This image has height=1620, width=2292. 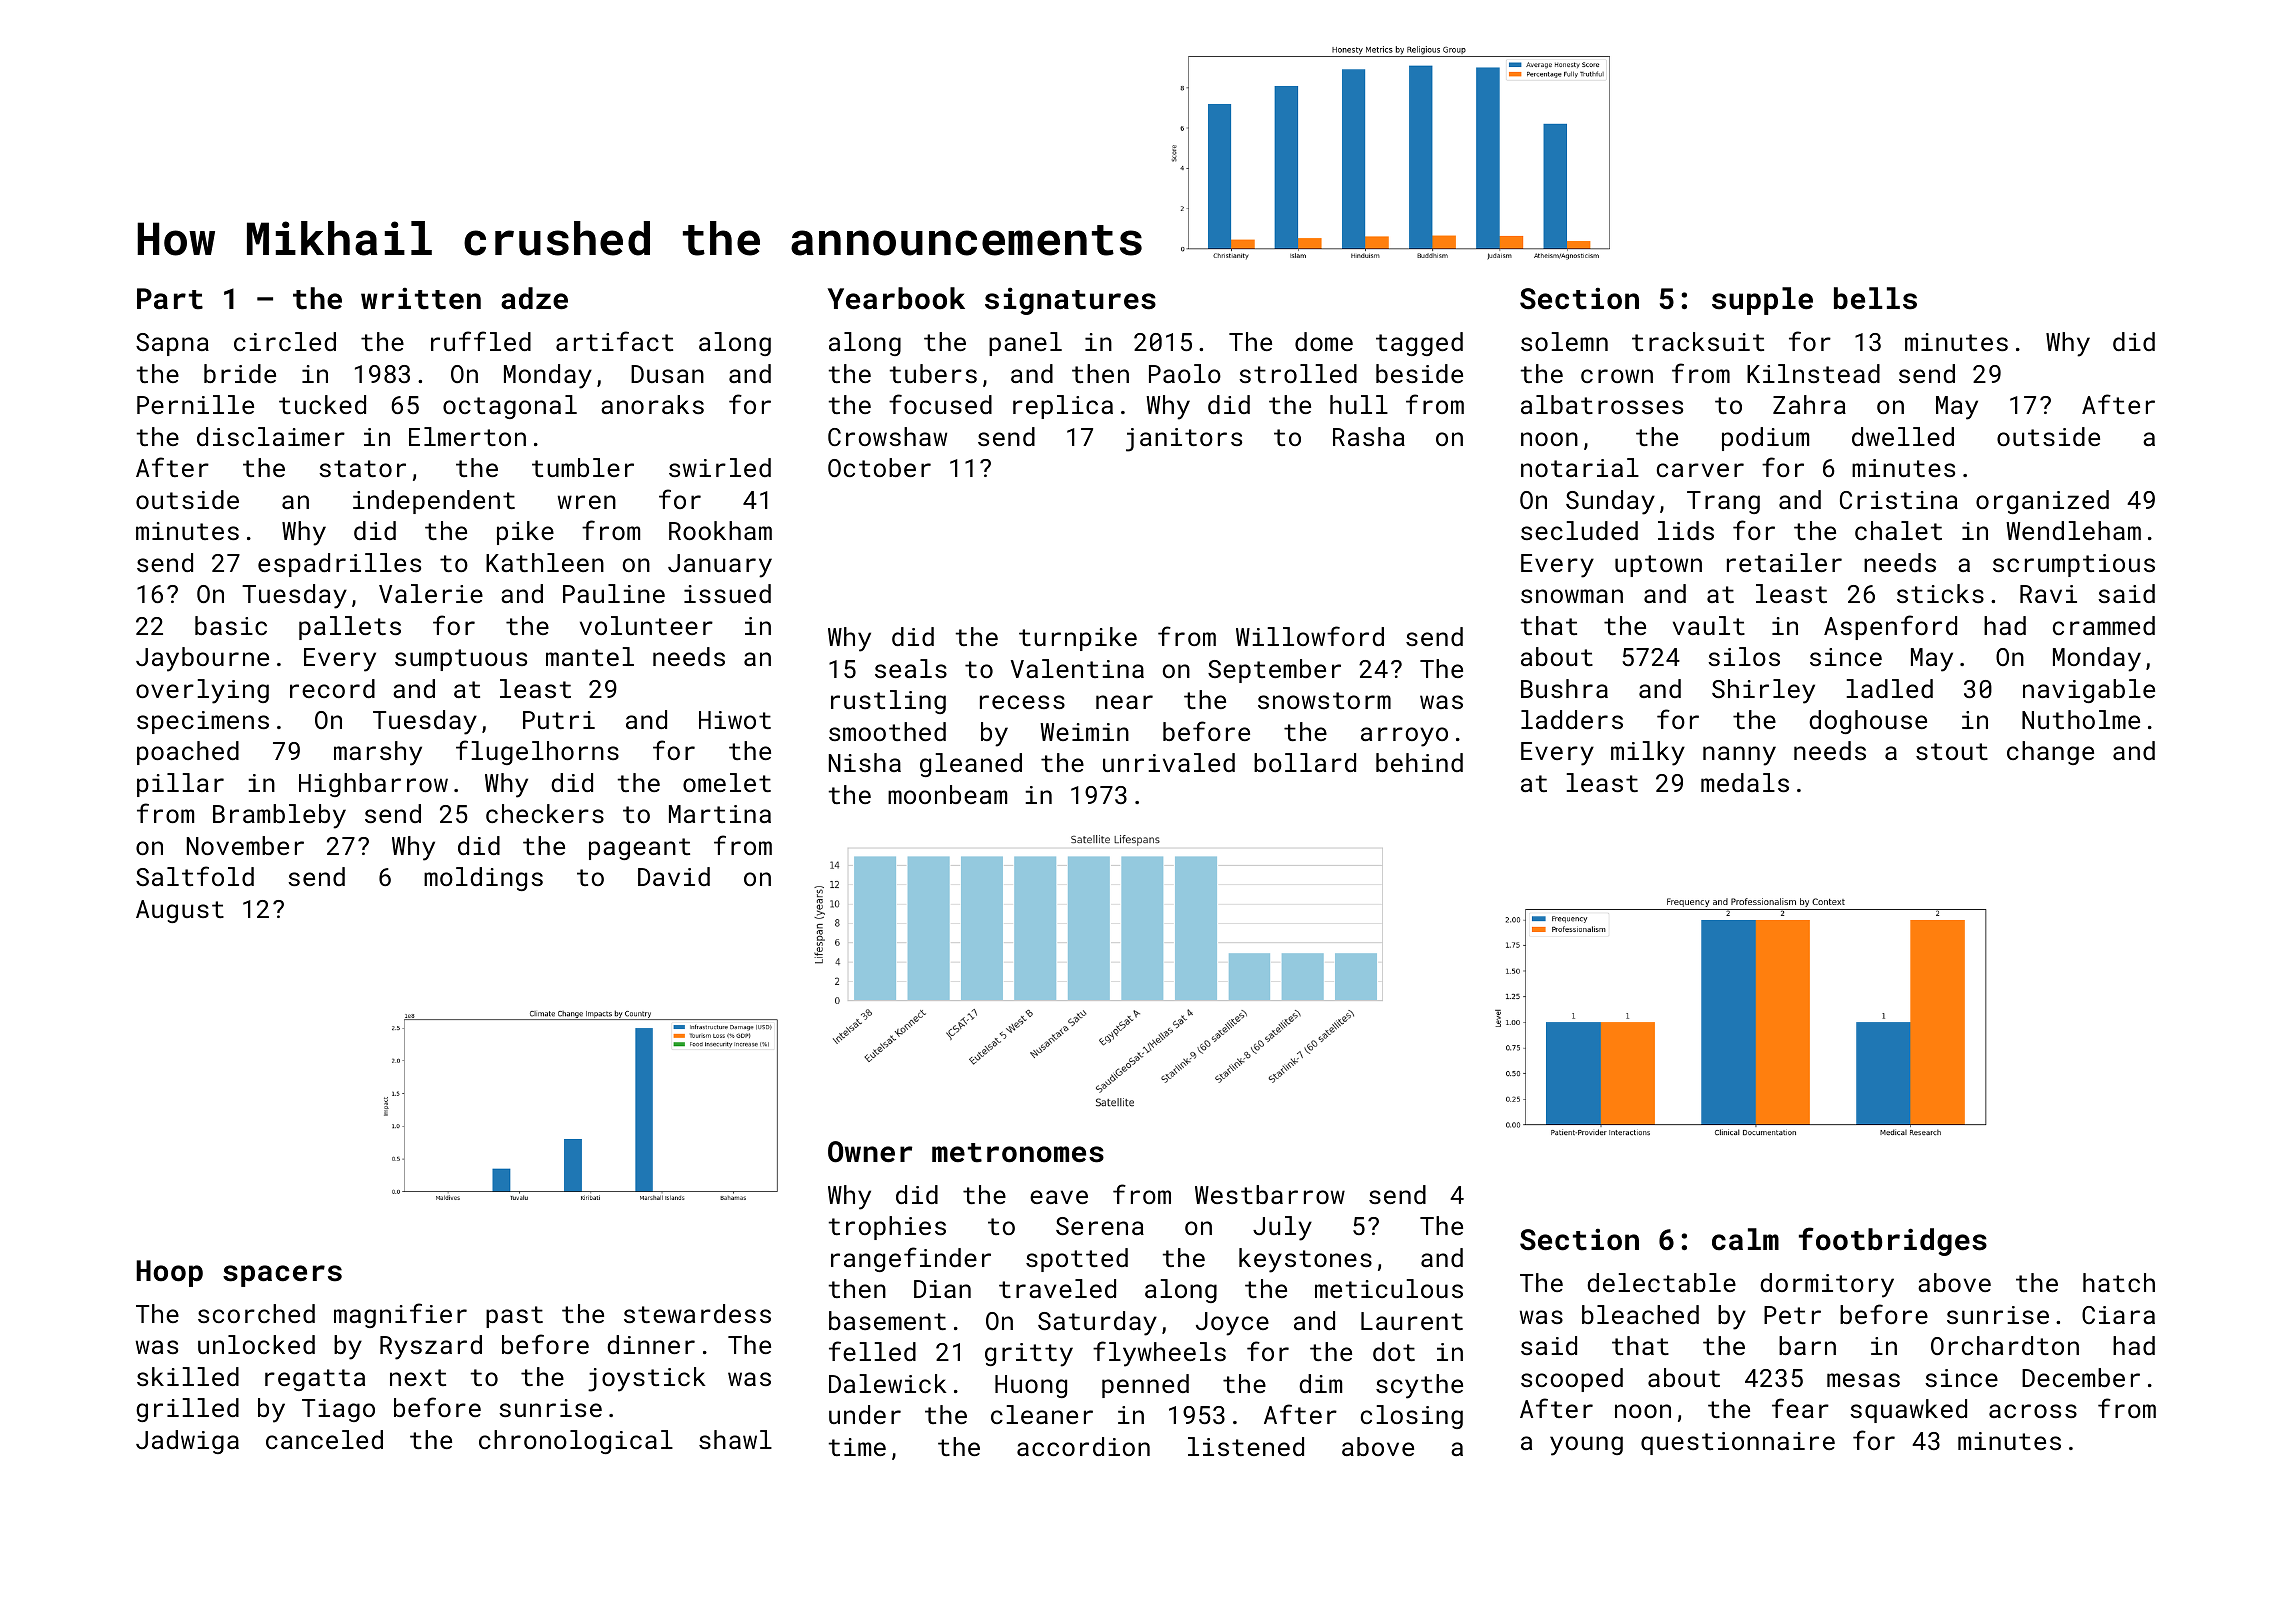 I want to click on time, so click(x=857, y=1447).
